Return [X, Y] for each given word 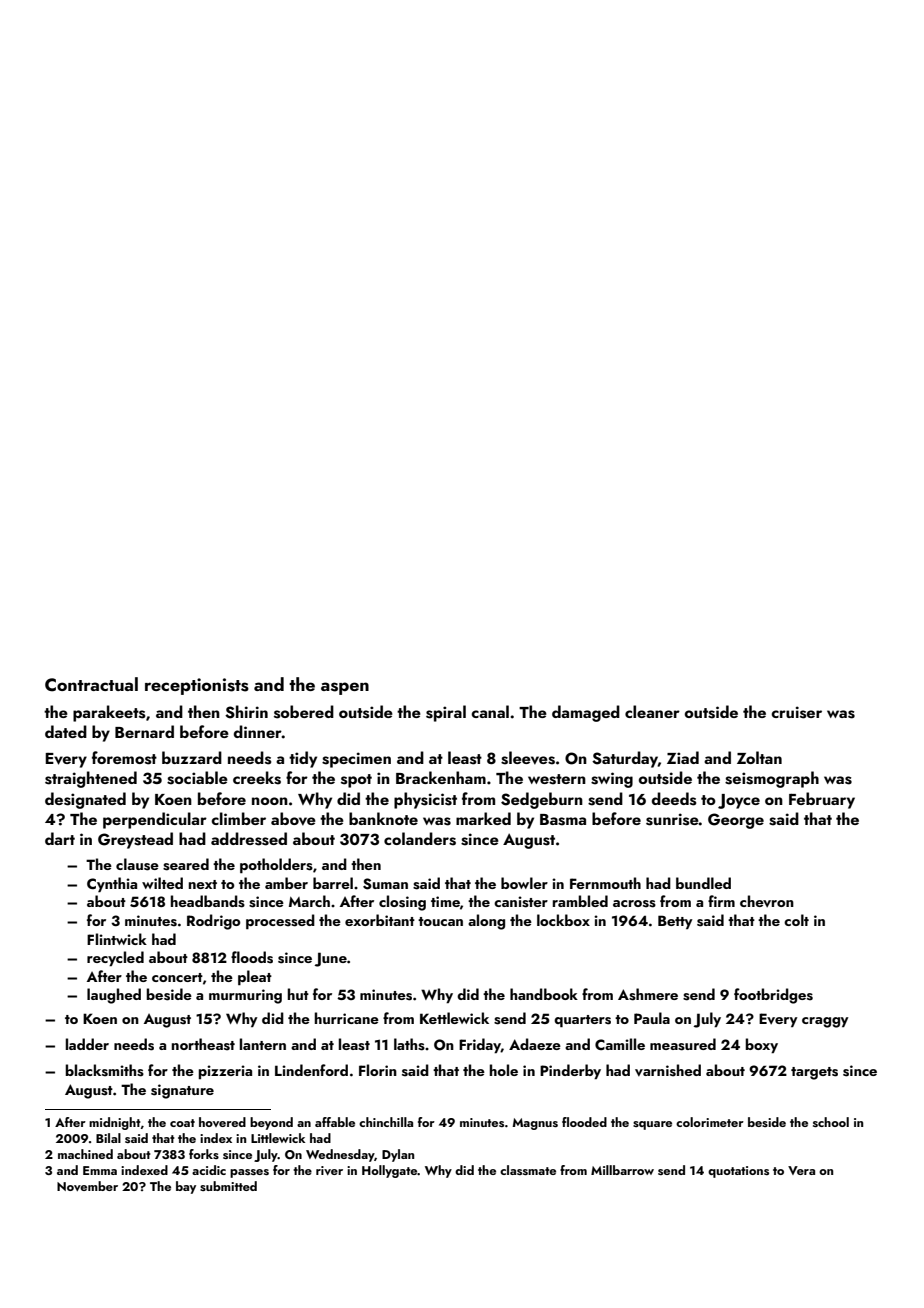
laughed [114, 996]
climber [238, 818]
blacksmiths [104, 1070]
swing [612, 780]
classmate [528, 1170]
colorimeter [710, 1122]
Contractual [91, 684]
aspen [345, 688]
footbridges [773, 996]
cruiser [796, 712]
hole [504, 1070]
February [822, 800]
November [87, 1186]
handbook [544, 994]
